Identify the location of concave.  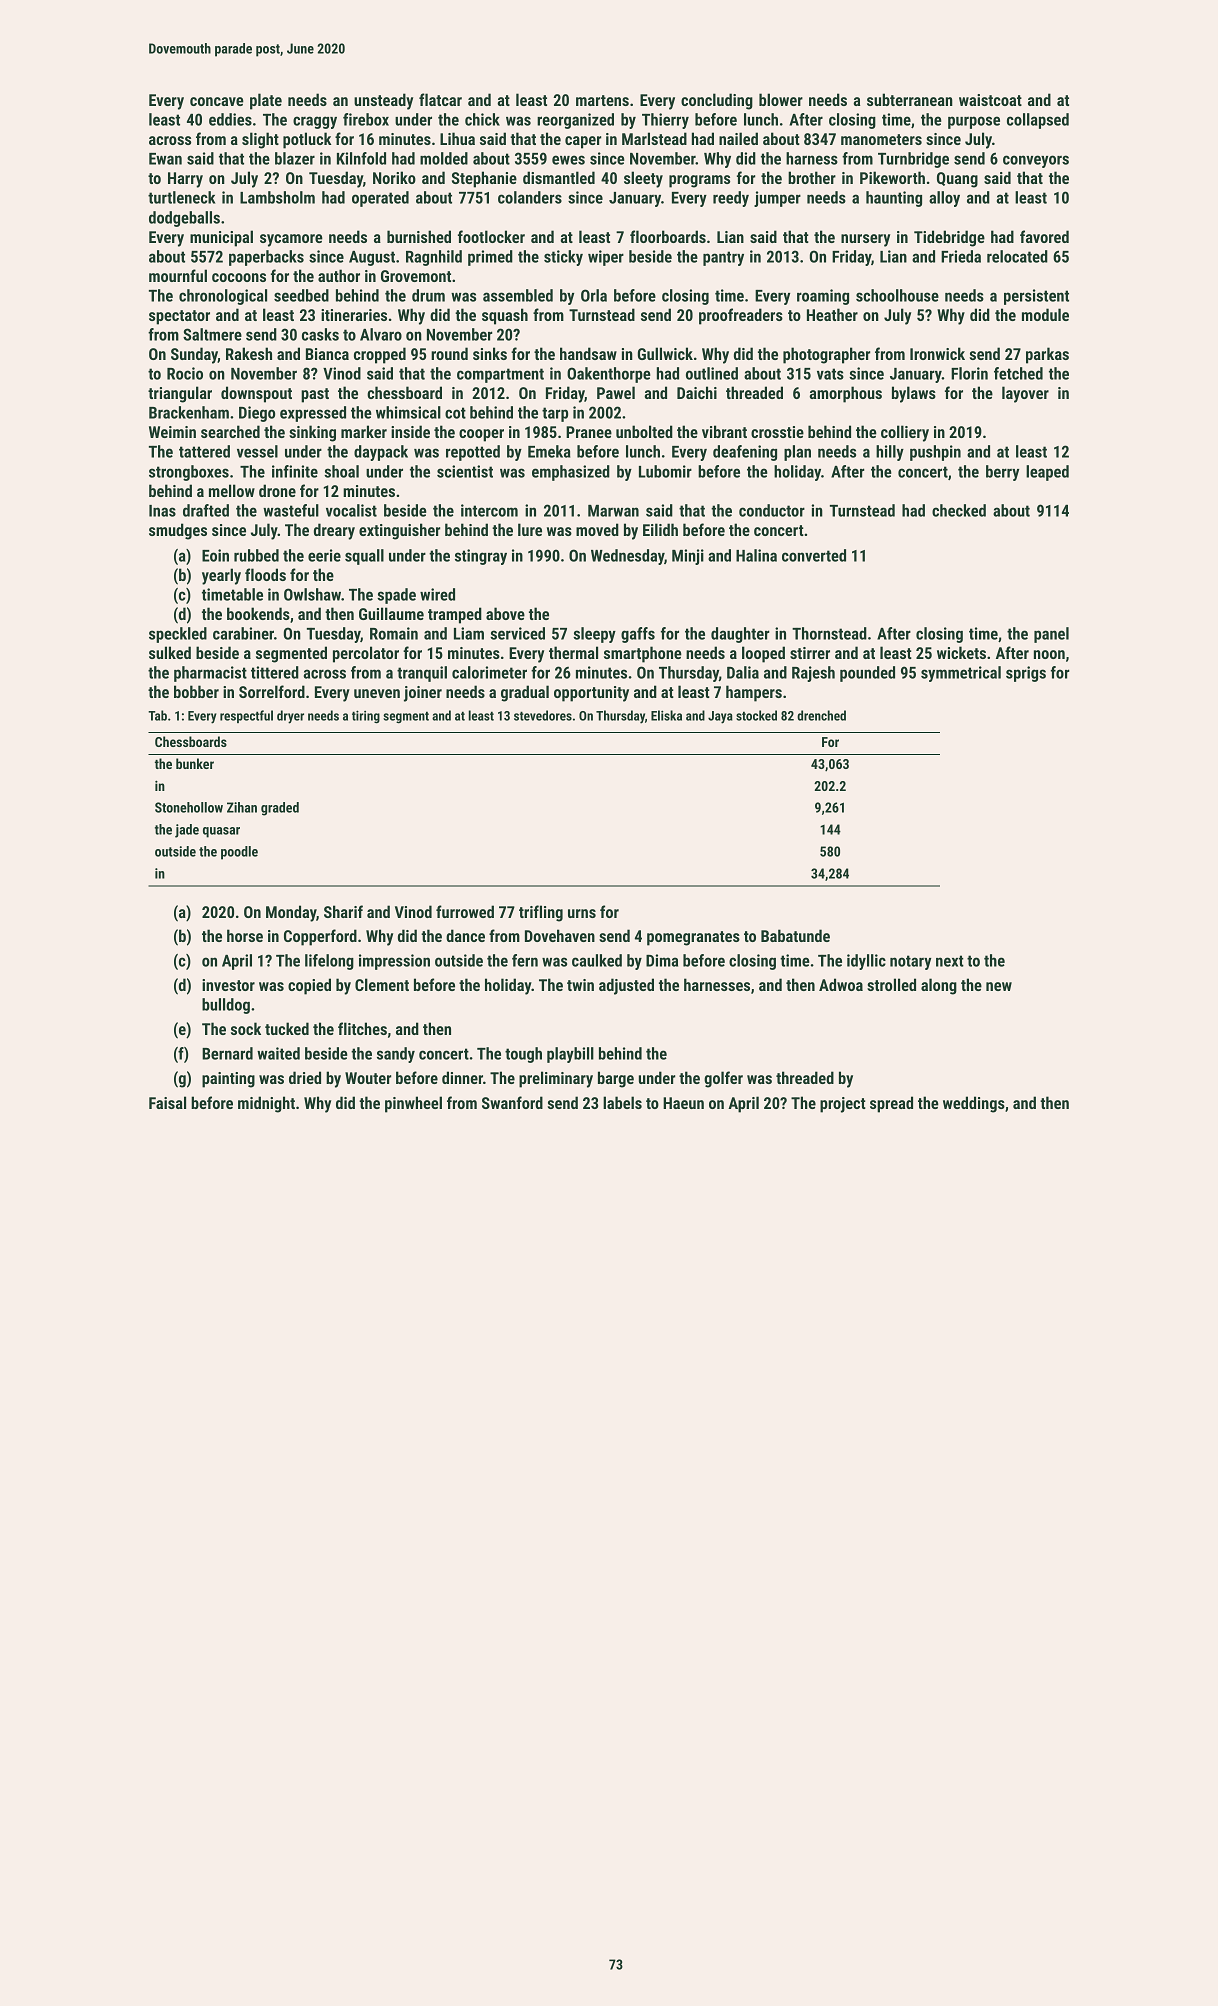
(217, 101).
